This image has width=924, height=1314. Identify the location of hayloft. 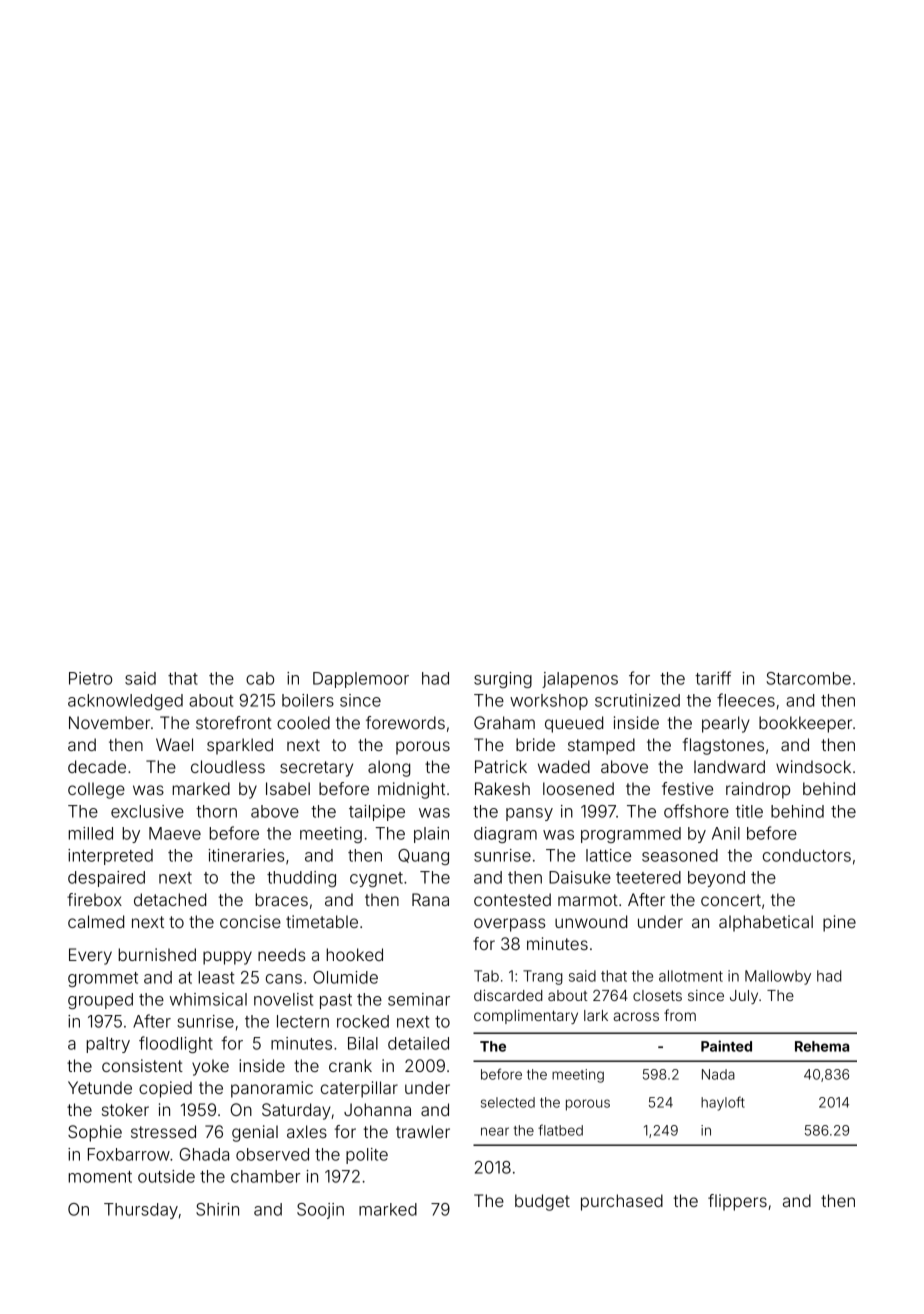
(723, 1103).
